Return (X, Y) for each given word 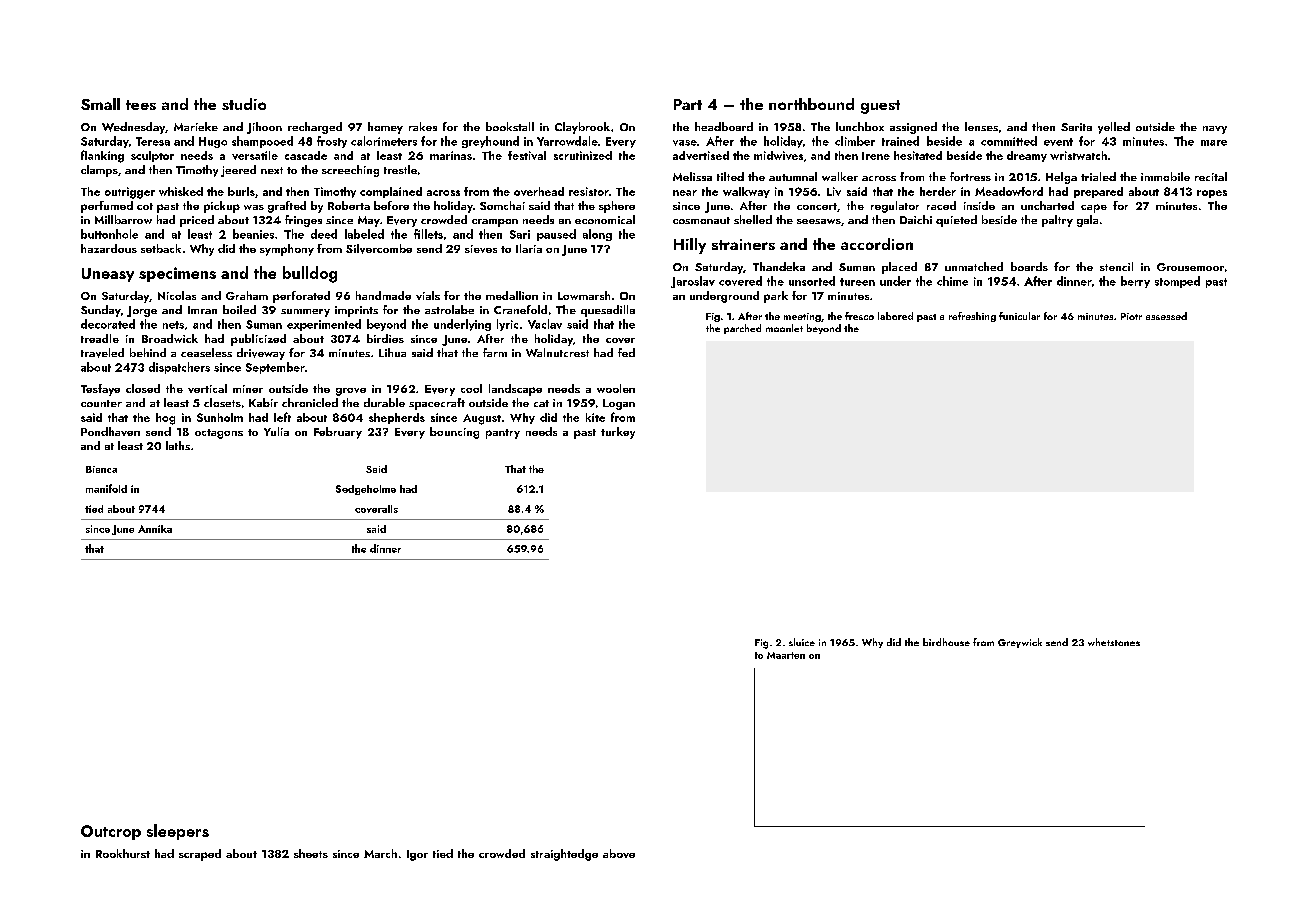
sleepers (178, 832)
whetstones (1114, 642)
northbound (811, 104)
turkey (618, 433)
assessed (1166, 316)
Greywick (1020, 643)
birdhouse (946, 642)
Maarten (786, 655)
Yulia (276, 431)
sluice (802, 642)
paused (556, 235)
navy (1215, 130)
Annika (155, 529)
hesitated (918, 155)
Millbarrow (123, 219)
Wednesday (133, 128)
